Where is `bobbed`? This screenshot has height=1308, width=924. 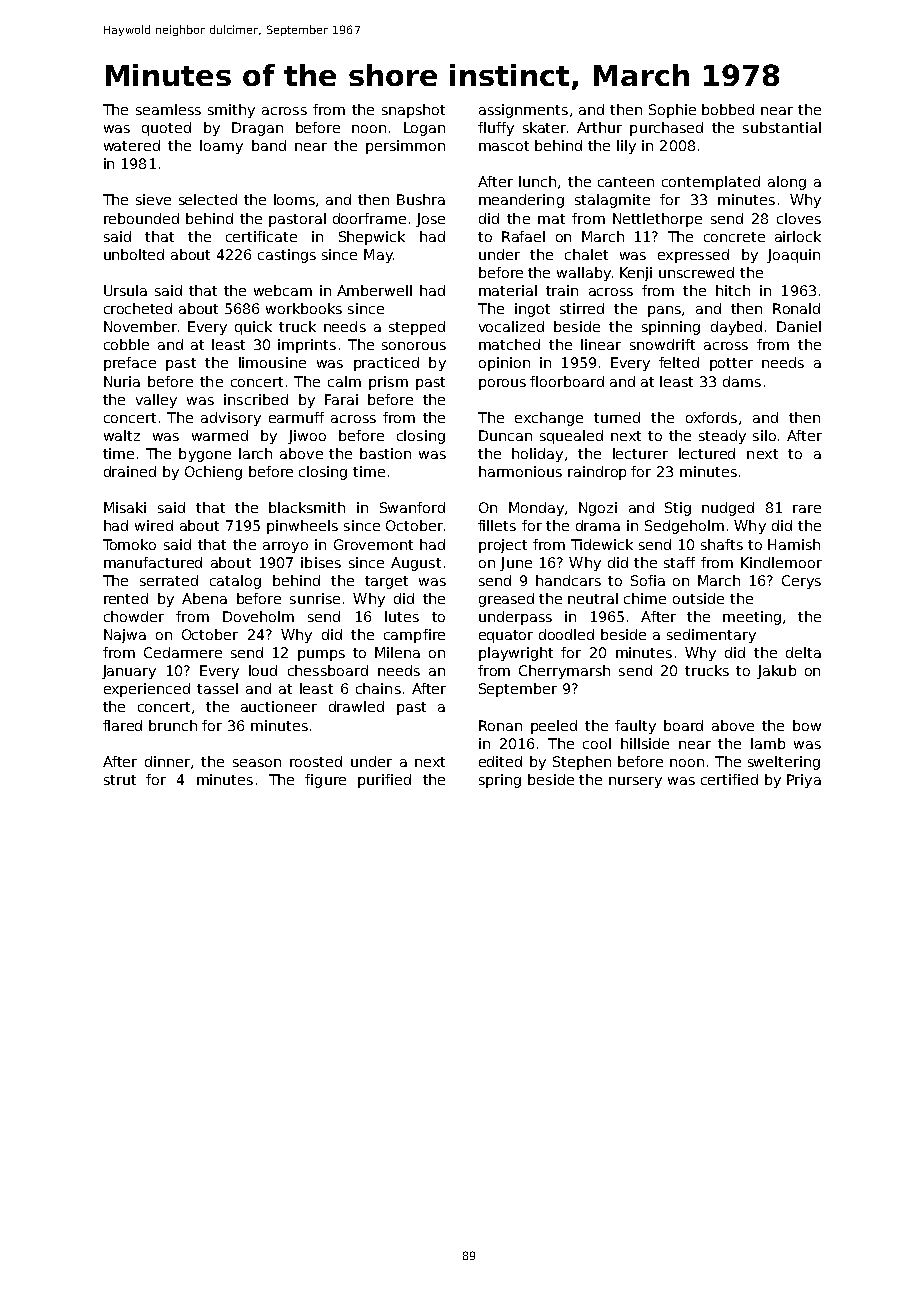 bobbed is located at coordinates (728, 109).
